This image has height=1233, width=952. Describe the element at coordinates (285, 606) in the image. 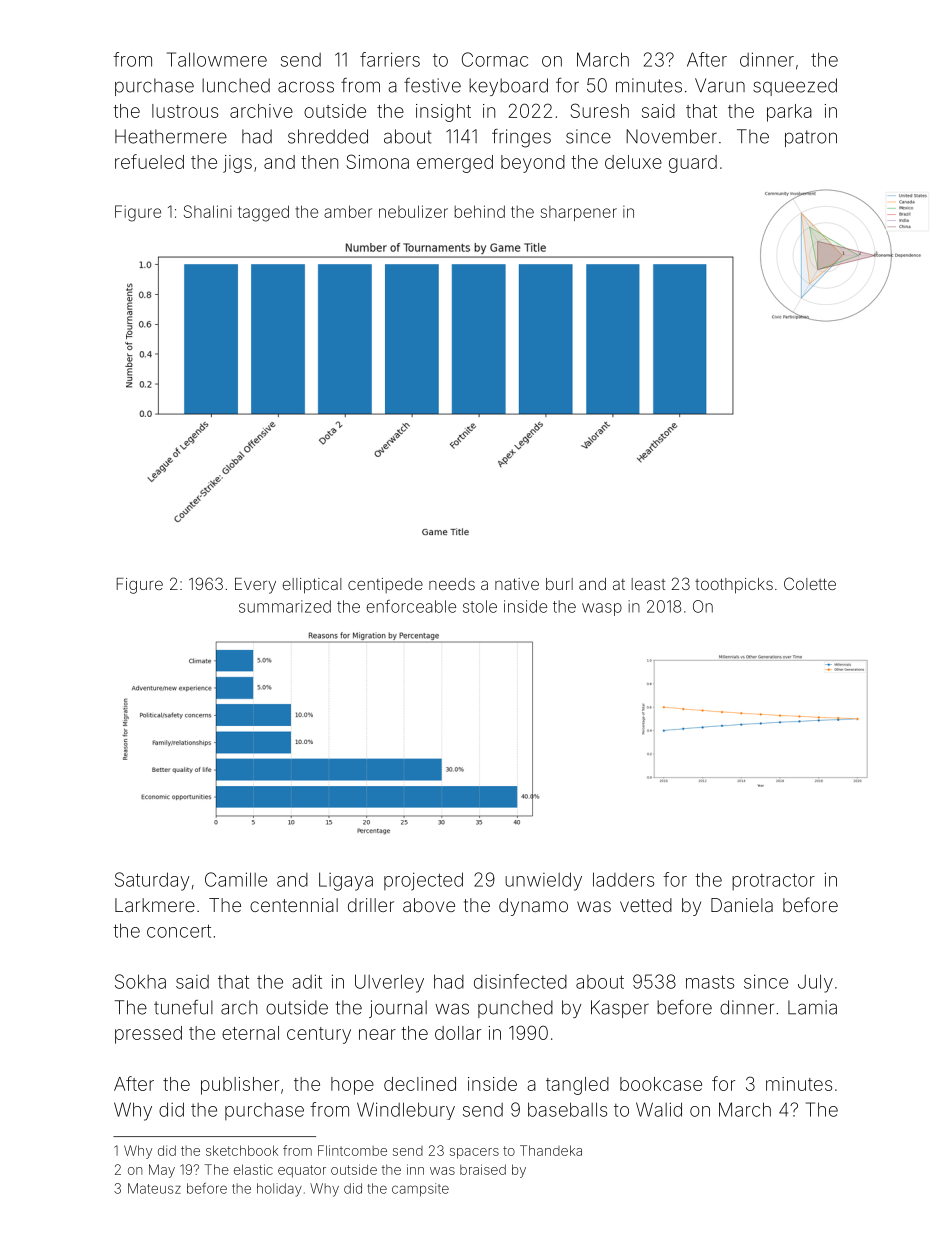

I see `summarized` at that location.
